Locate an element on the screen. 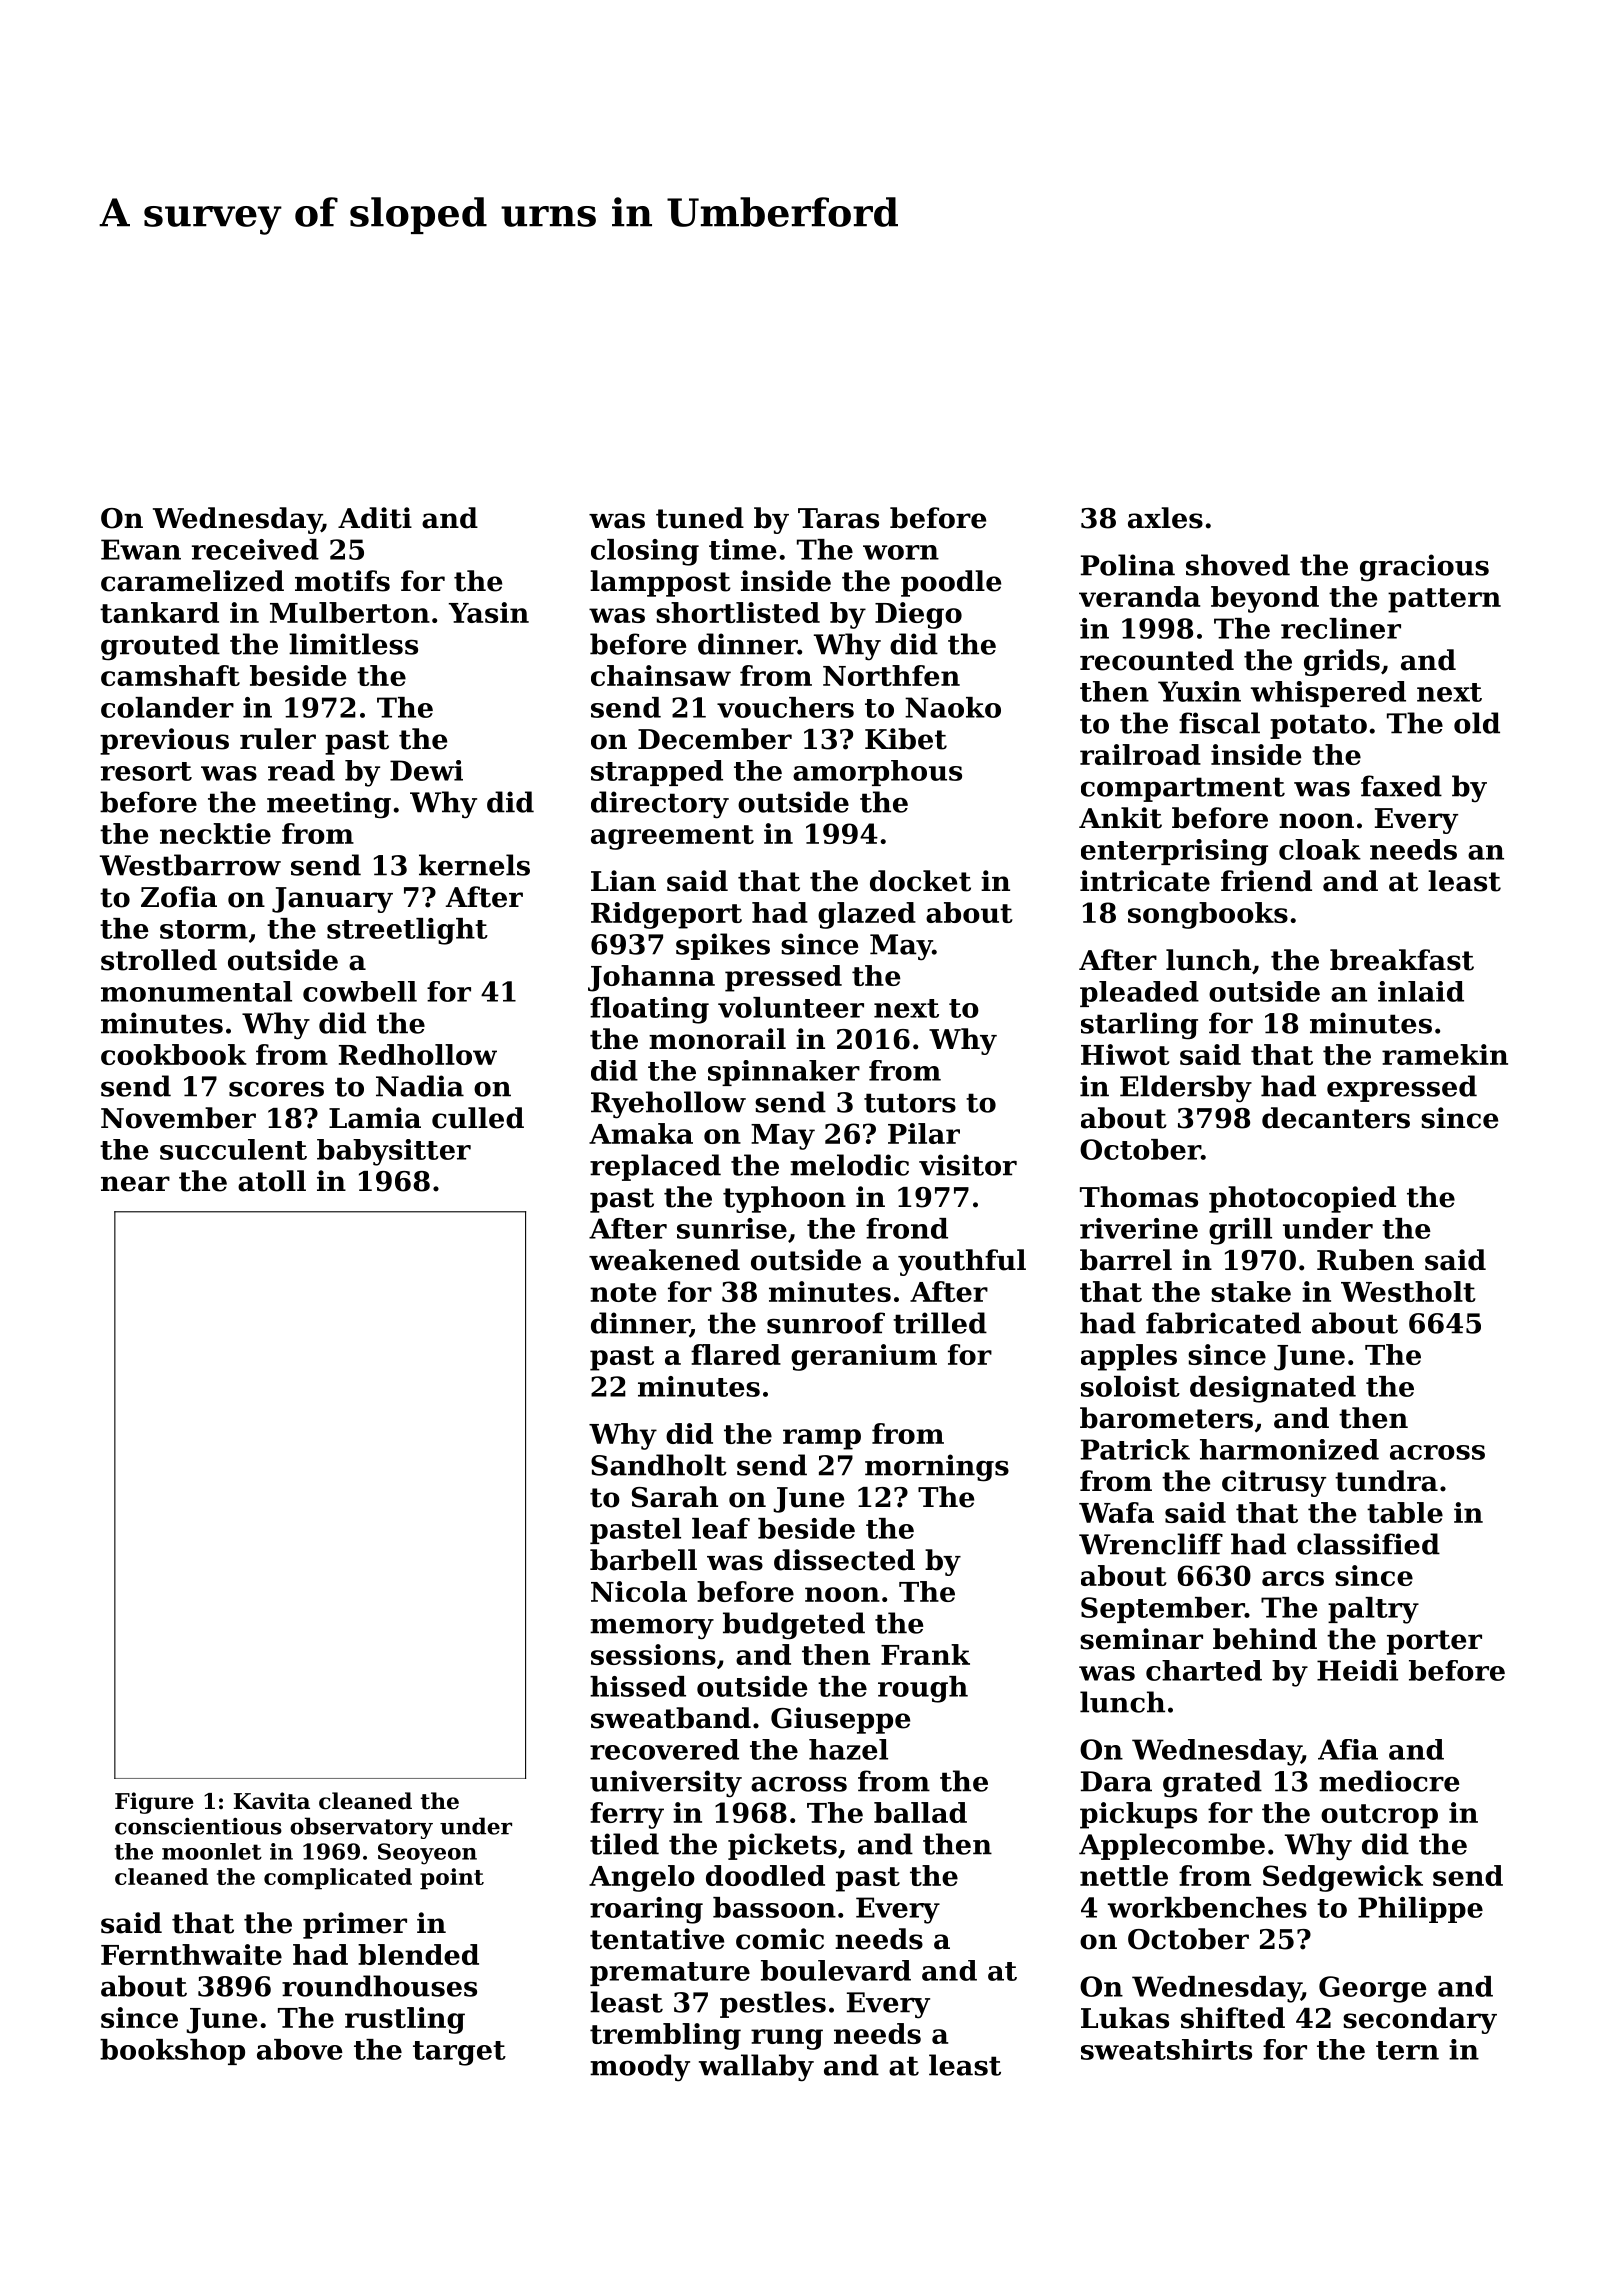 The width and height of the screenshot is (1620, 2292). strapped is located at coordinates (657, 773).
